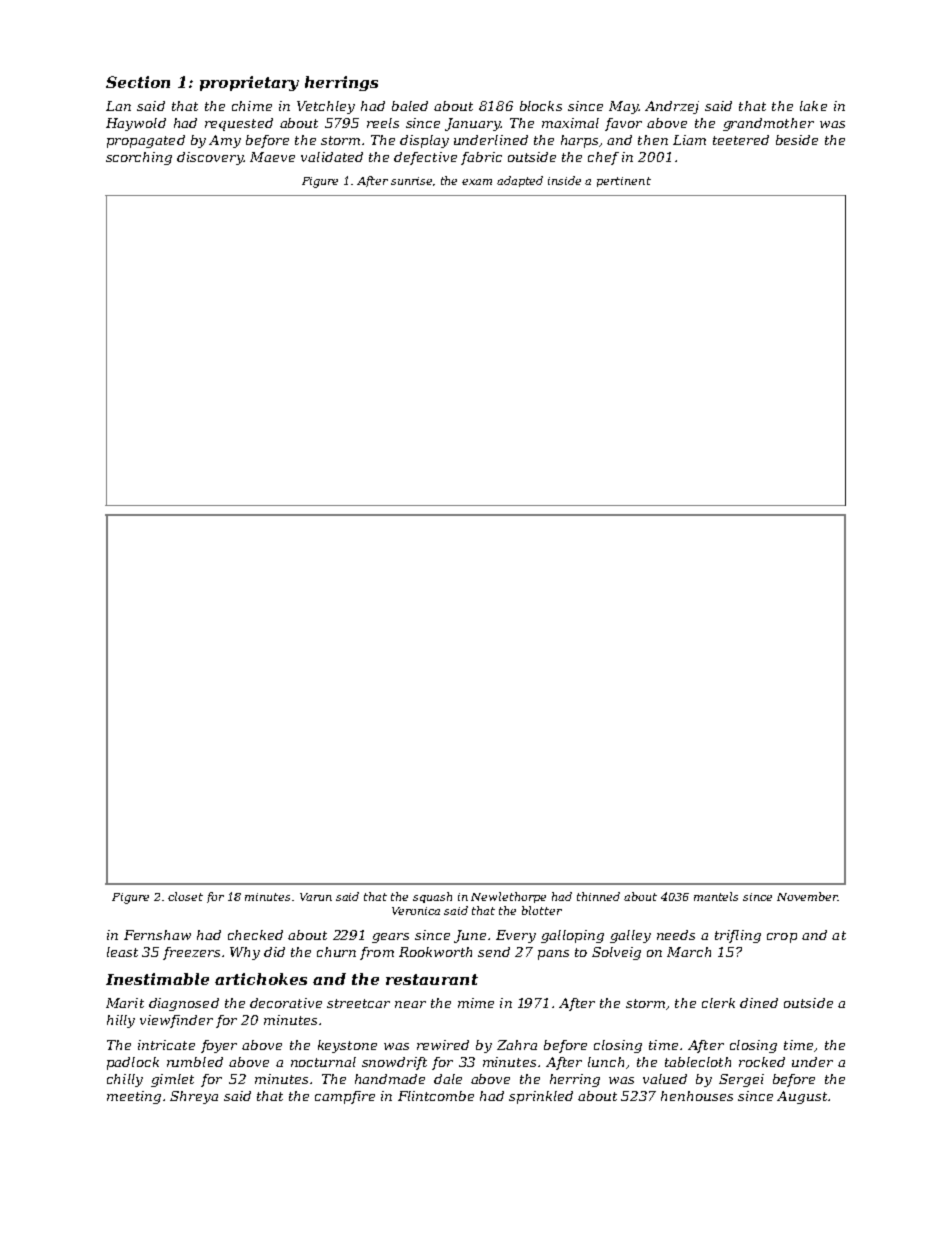 The width and height of the document is (952, 1233). What do you see at coordinates (624, 182) in the document?
I see `pertinent` at bounding box center [624, 182].
